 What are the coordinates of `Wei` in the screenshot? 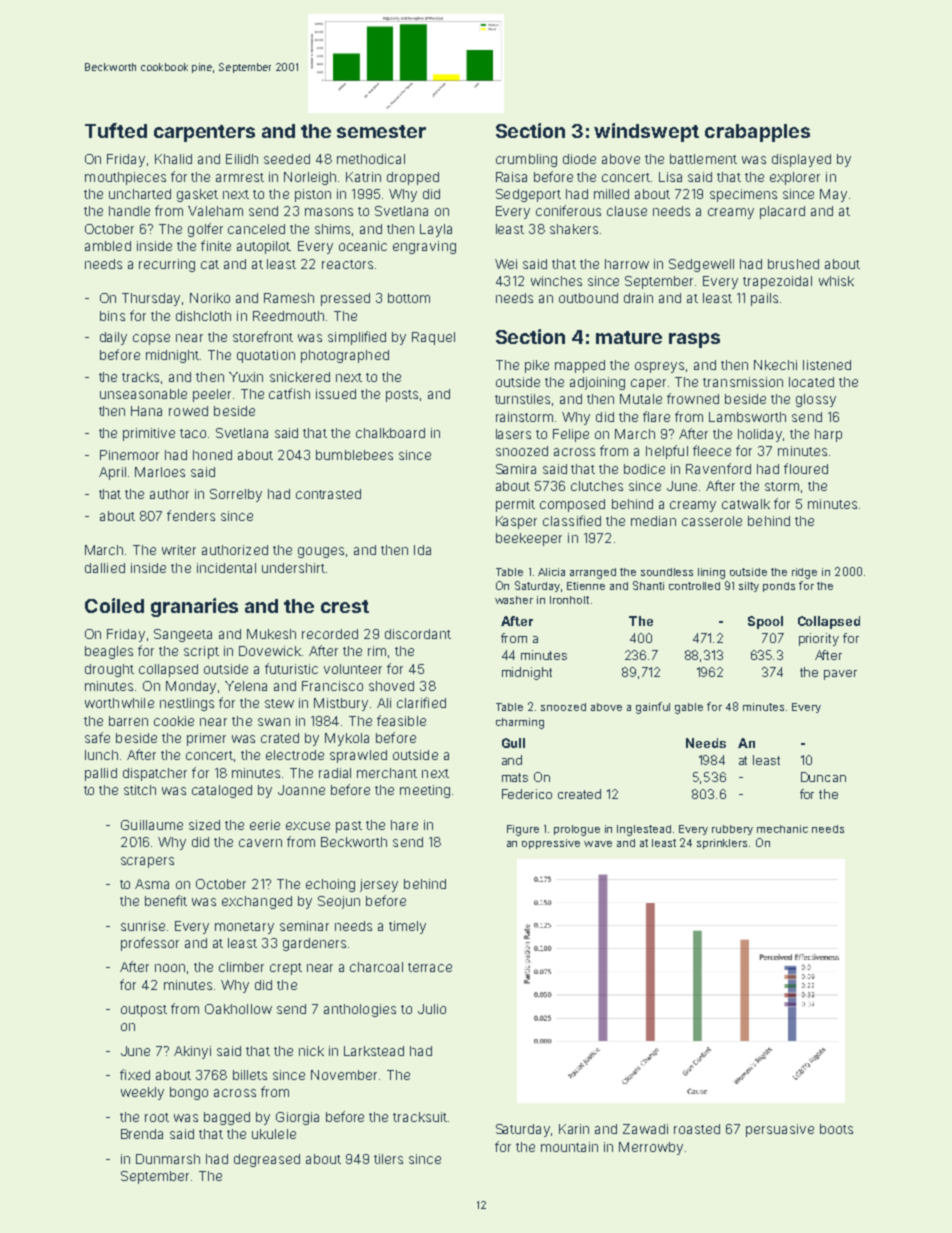 It's located at (506, 264).
